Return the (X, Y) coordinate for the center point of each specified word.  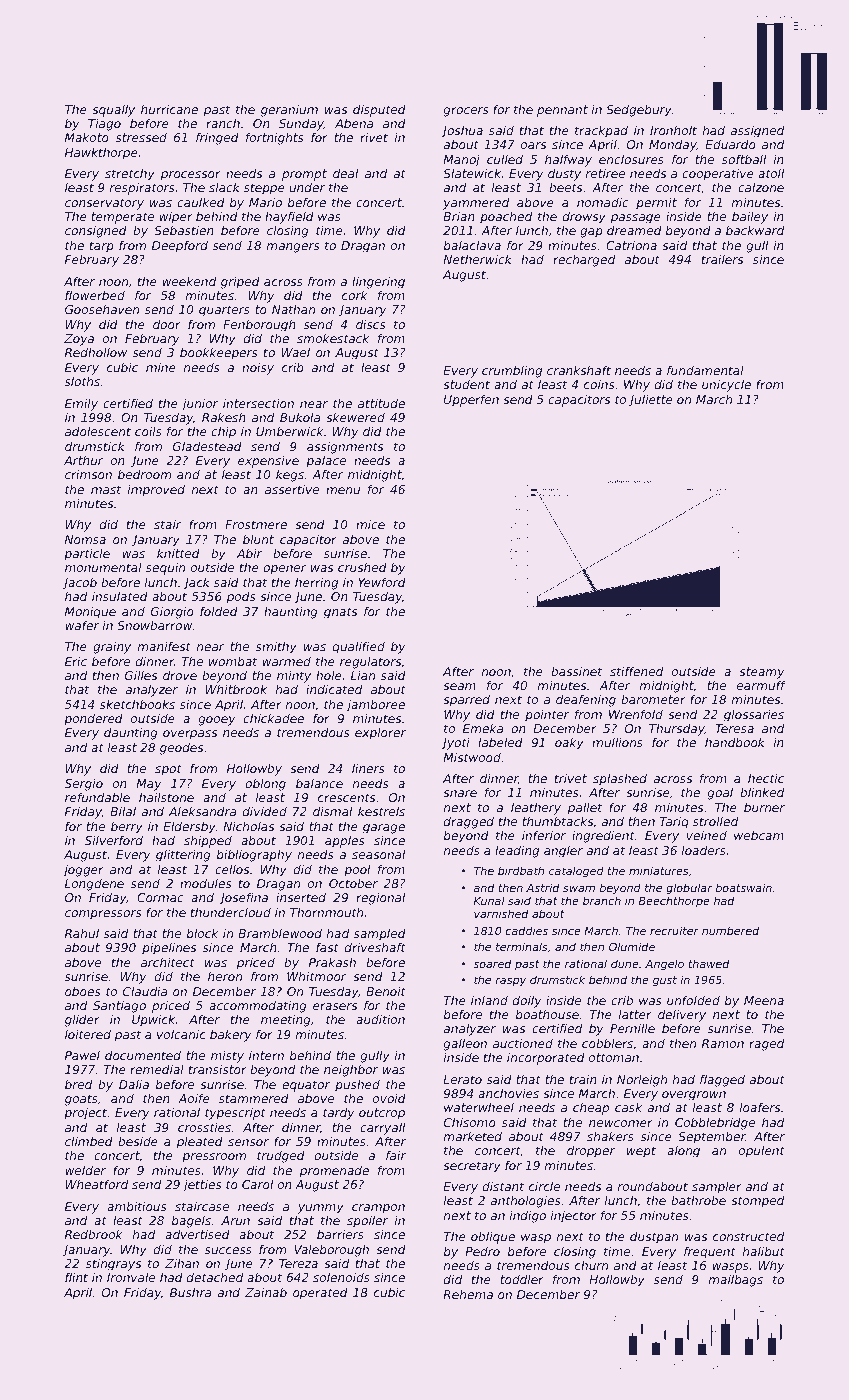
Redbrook (94, 1234)
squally (113, 111)
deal (345, 173)
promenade (334, 1172)
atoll (771, 173)
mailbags (736, 1281)
